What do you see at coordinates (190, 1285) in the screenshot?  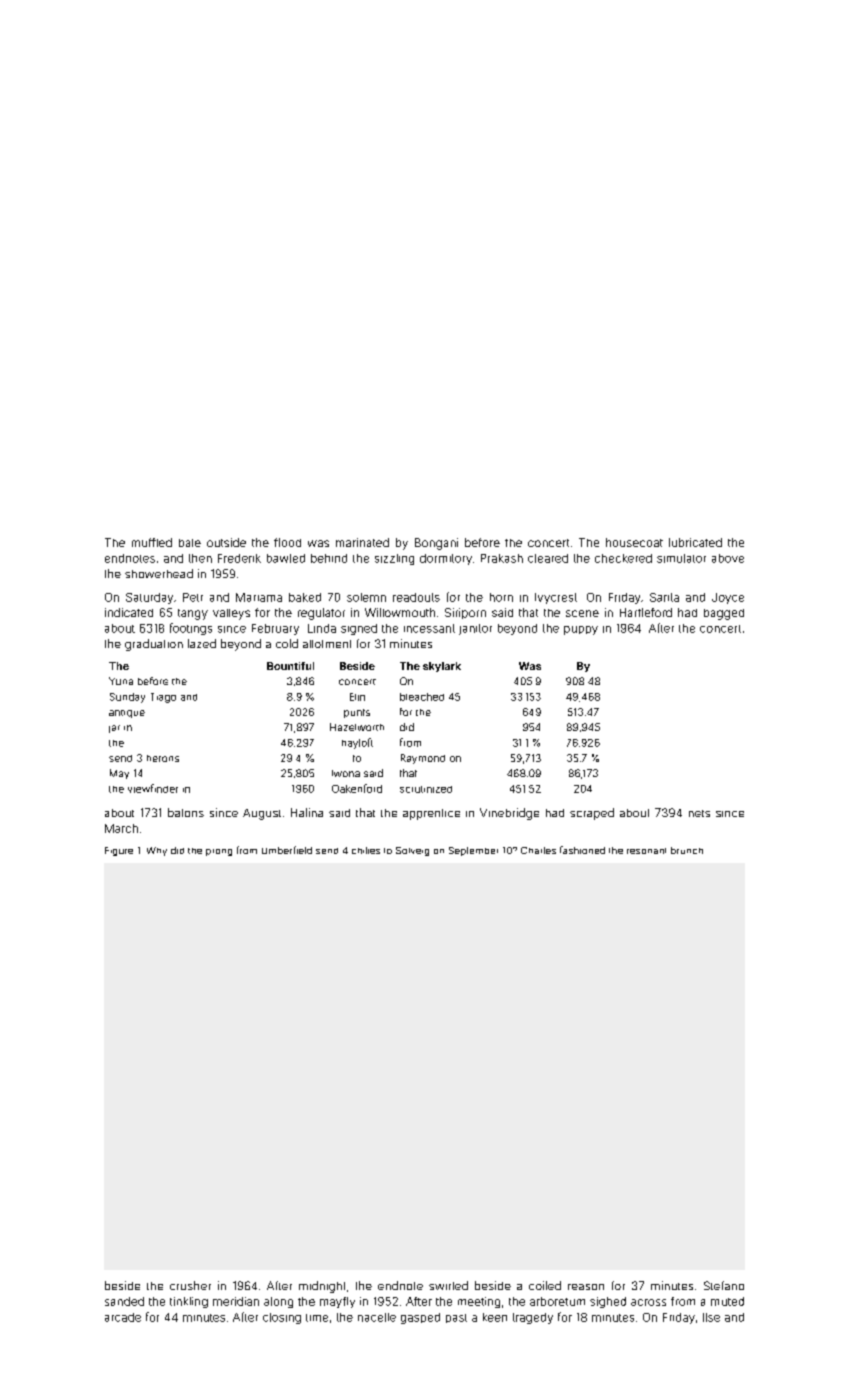 I see `crusher` at bounding box center [190, 1285].
